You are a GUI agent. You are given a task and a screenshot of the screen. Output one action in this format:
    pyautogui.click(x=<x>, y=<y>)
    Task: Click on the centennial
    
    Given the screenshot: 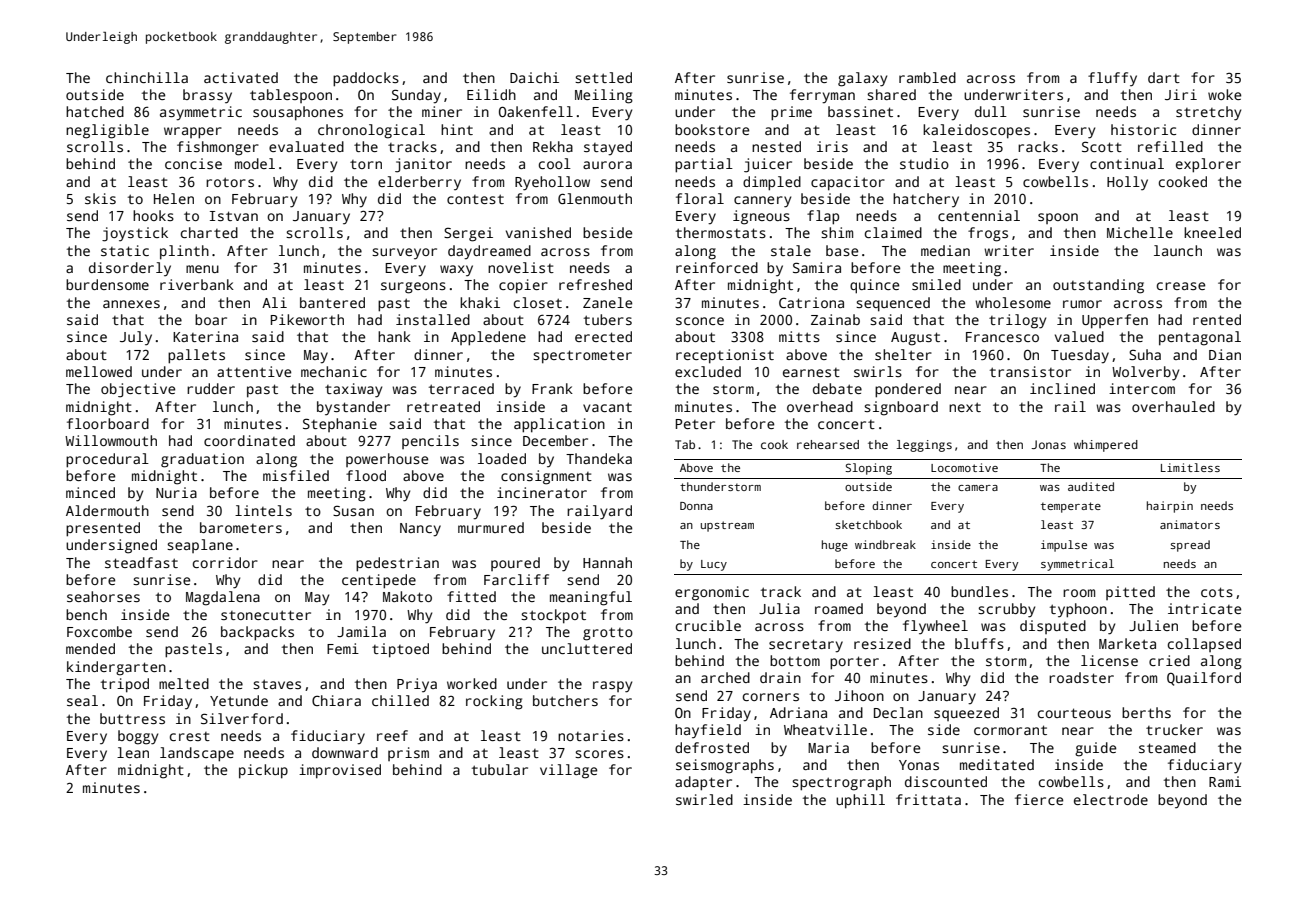 What is the action you would take?
    pyautogui.click(x=979, y=215)
